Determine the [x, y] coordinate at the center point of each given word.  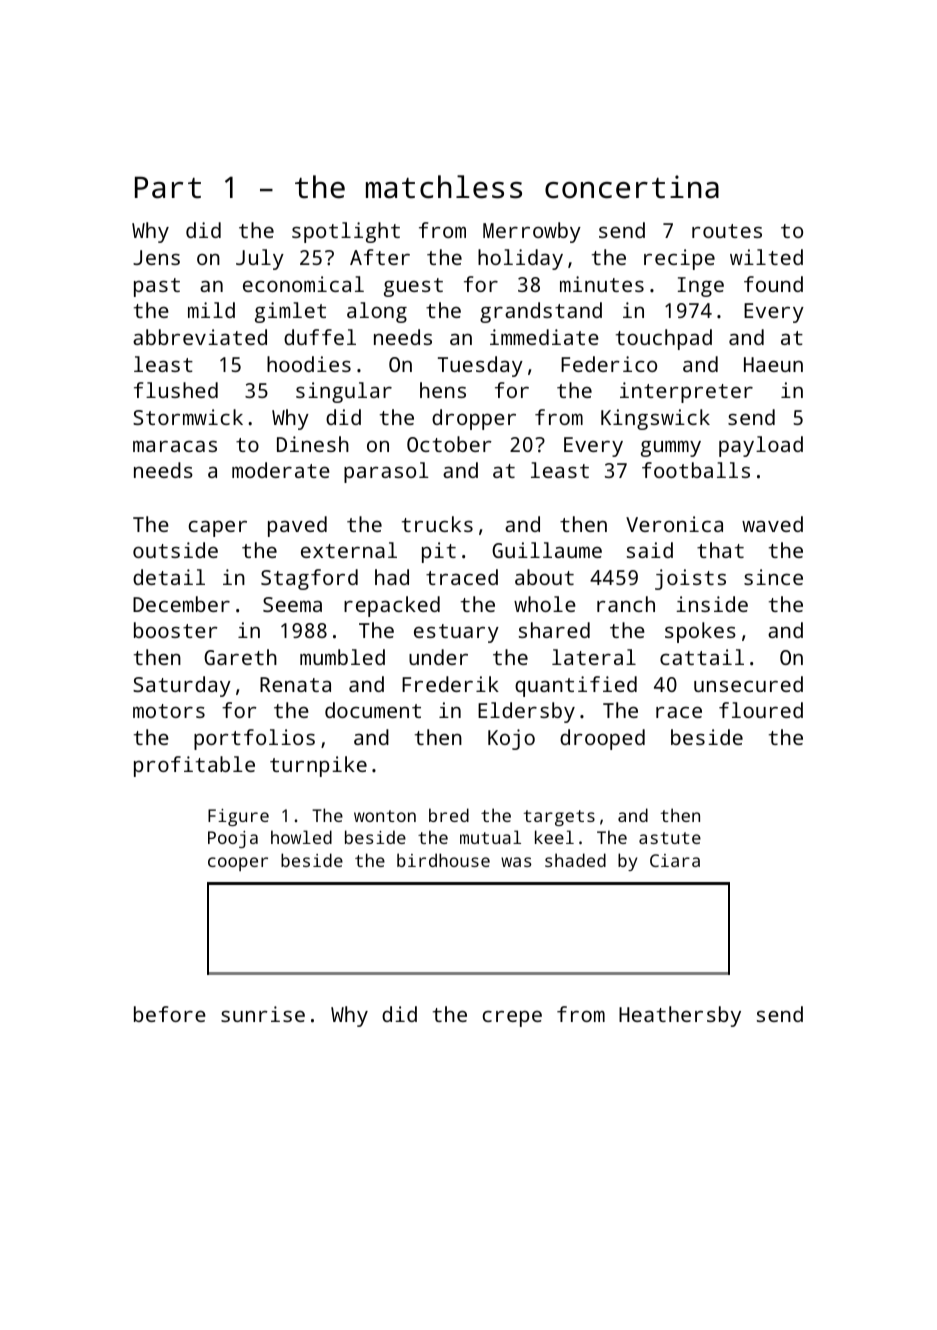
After [380, 257]
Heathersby [680, 1016]
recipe [679, 259]
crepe [512, 1018]
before [170, 1014]
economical [303, 284]
